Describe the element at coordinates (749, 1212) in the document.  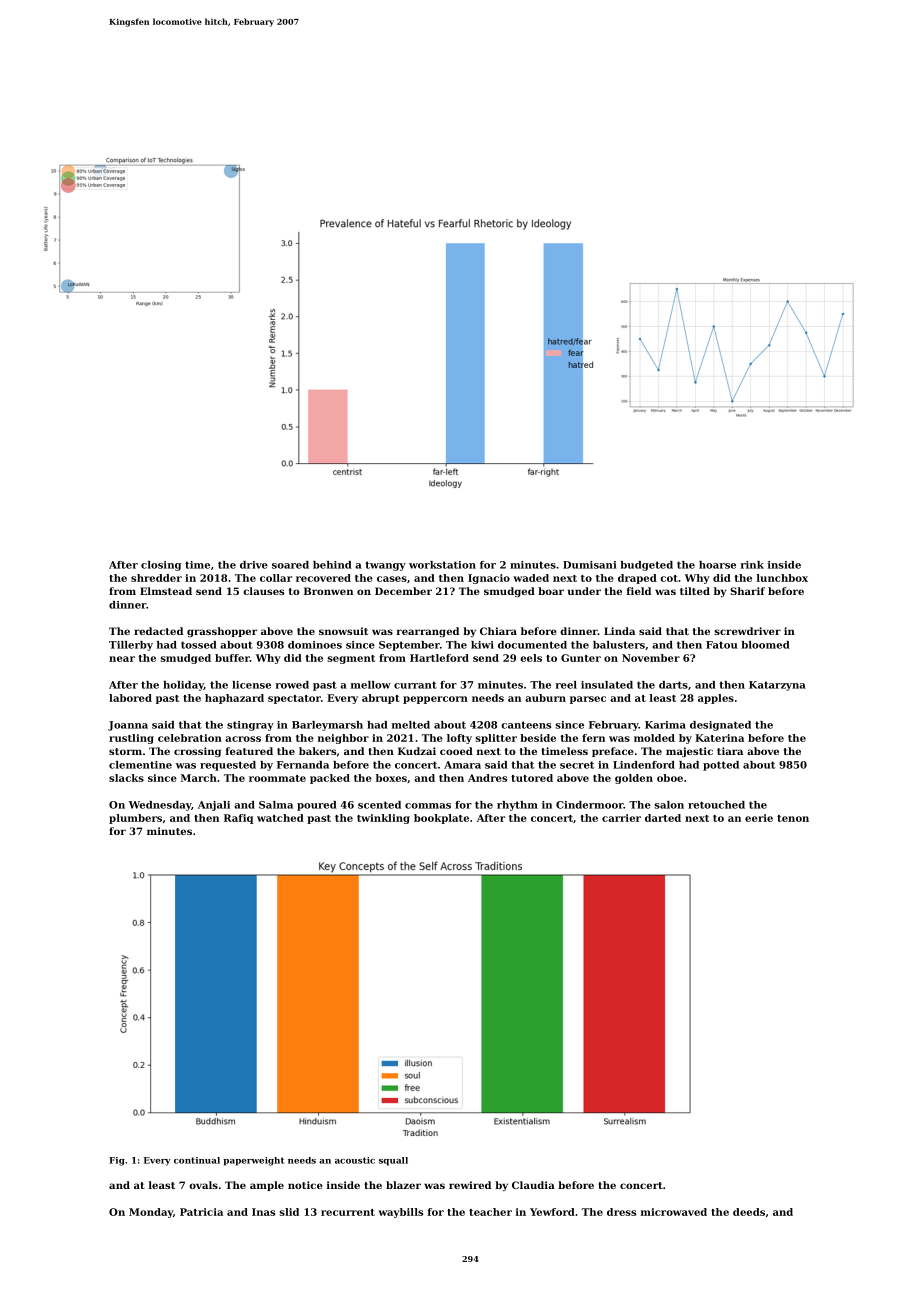
I see `deeds` at that location.
